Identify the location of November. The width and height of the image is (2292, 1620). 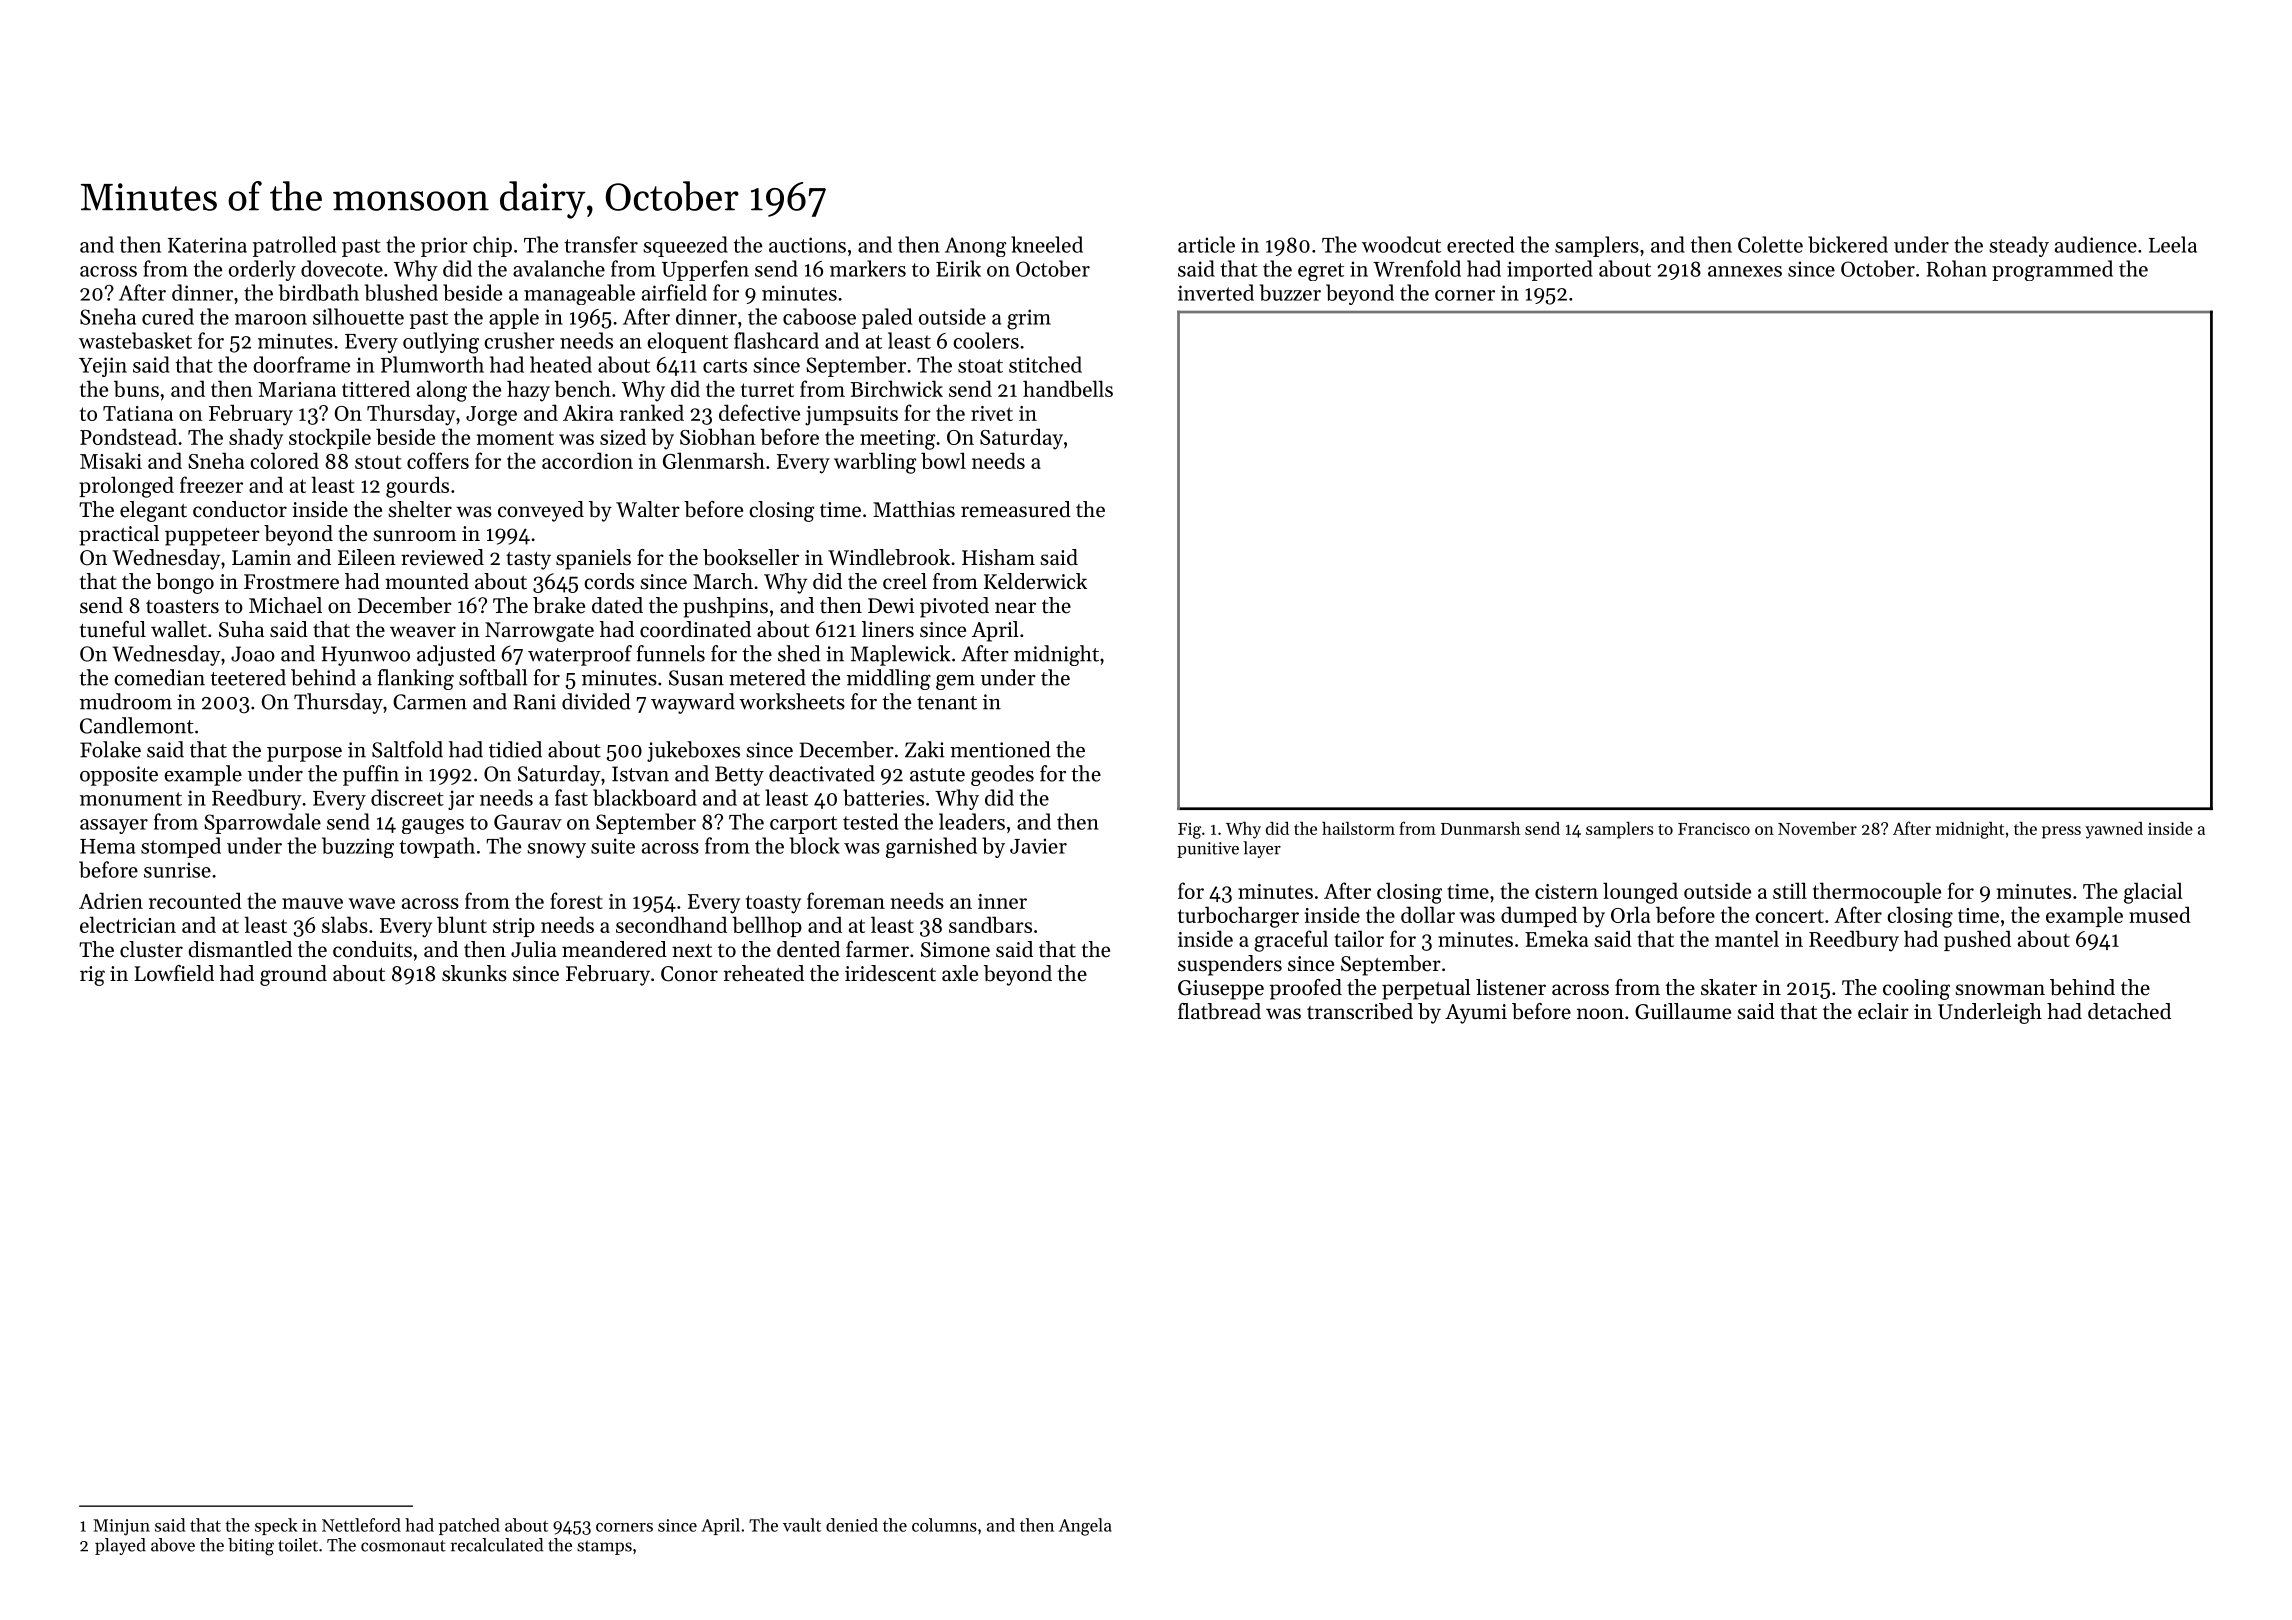
(1817, 828).
